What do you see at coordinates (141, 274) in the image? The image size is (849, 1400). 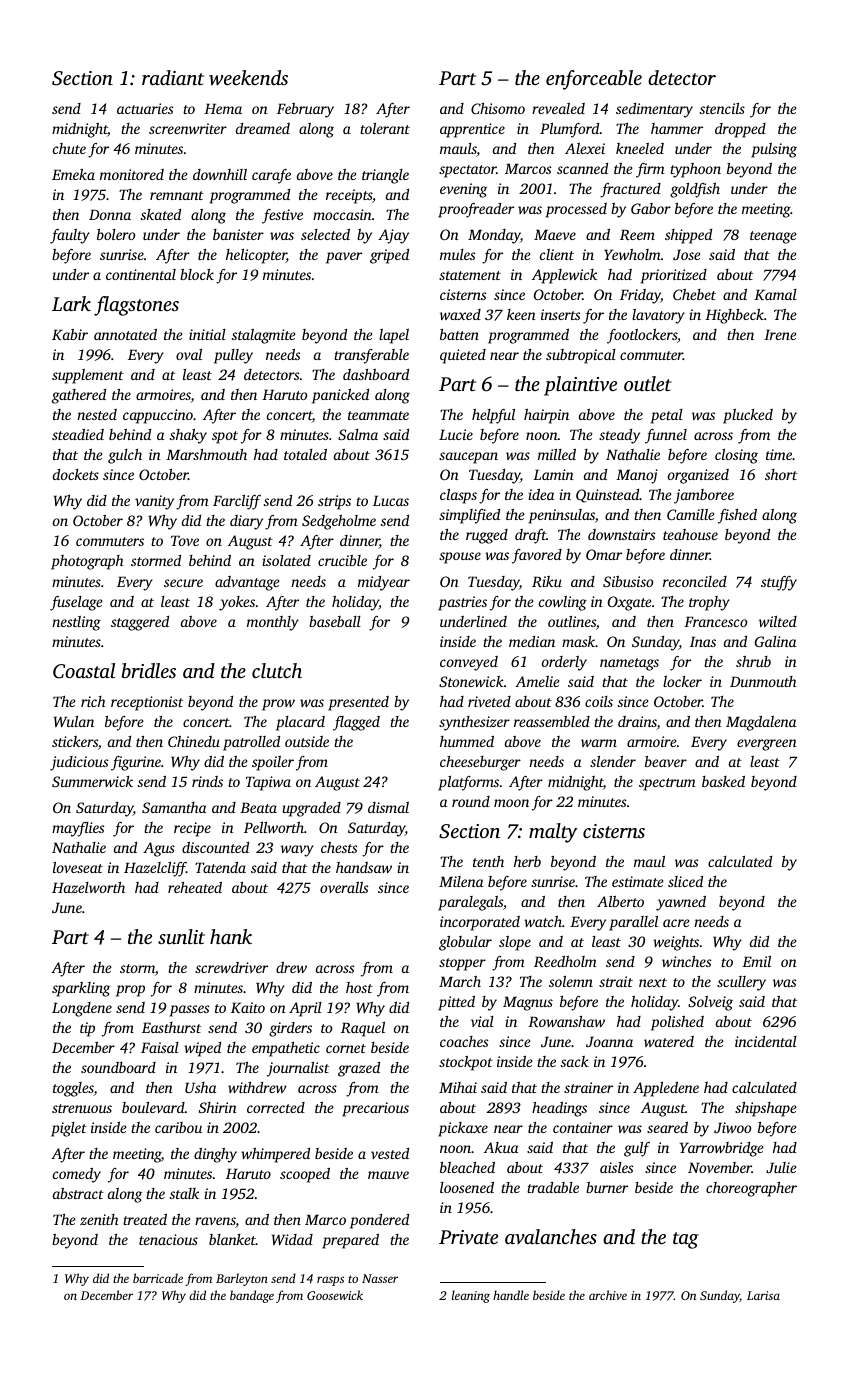 I see `continental` at bounding box center [141, 274].
